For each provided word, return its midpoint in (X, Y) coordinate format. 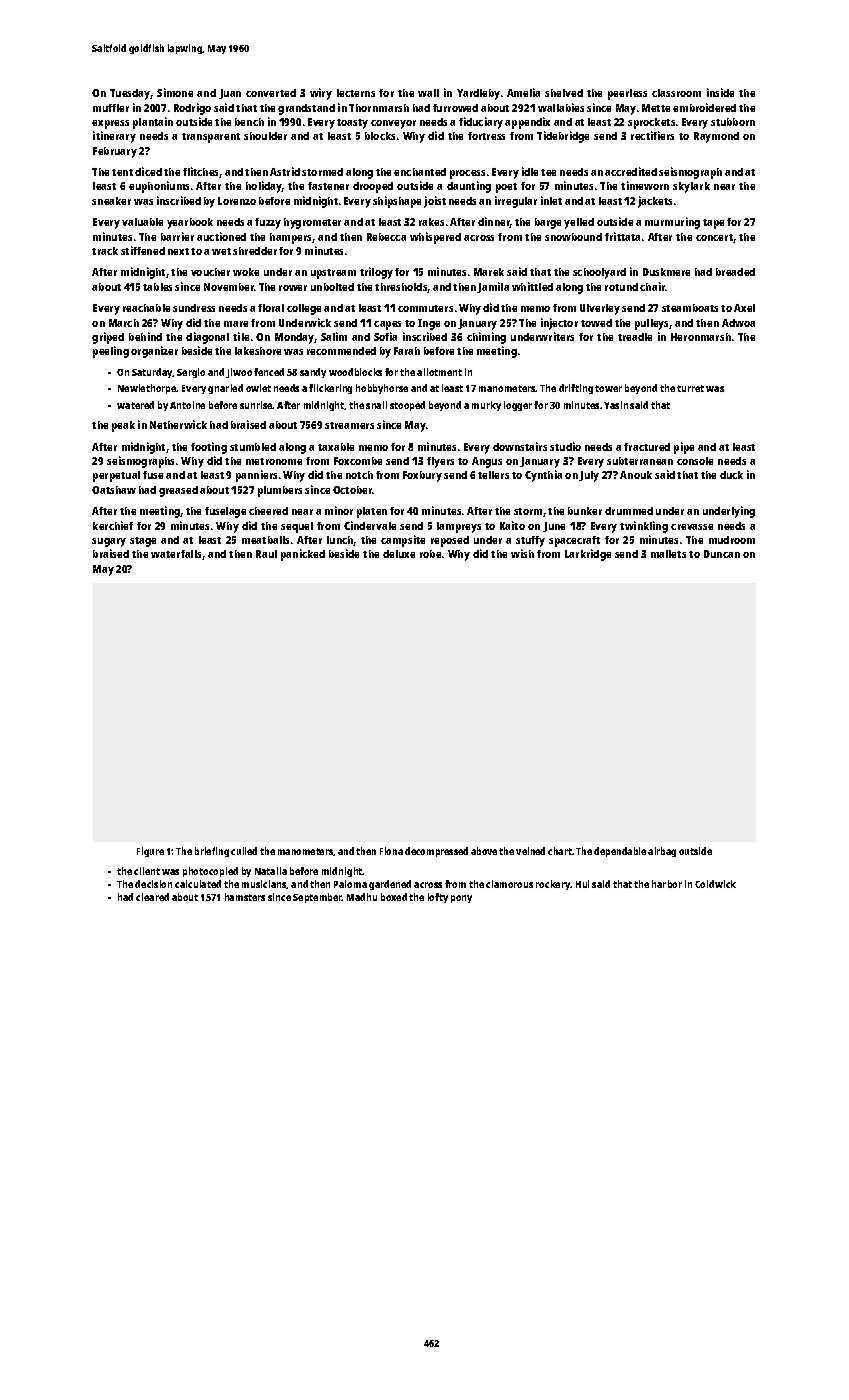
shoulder (265, 136)
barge (548, 223)
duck (731, 475)
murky (486, 406)
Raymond (716, 137)
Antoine (187, 405)
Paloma (350, 884)
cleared (152, 897)
